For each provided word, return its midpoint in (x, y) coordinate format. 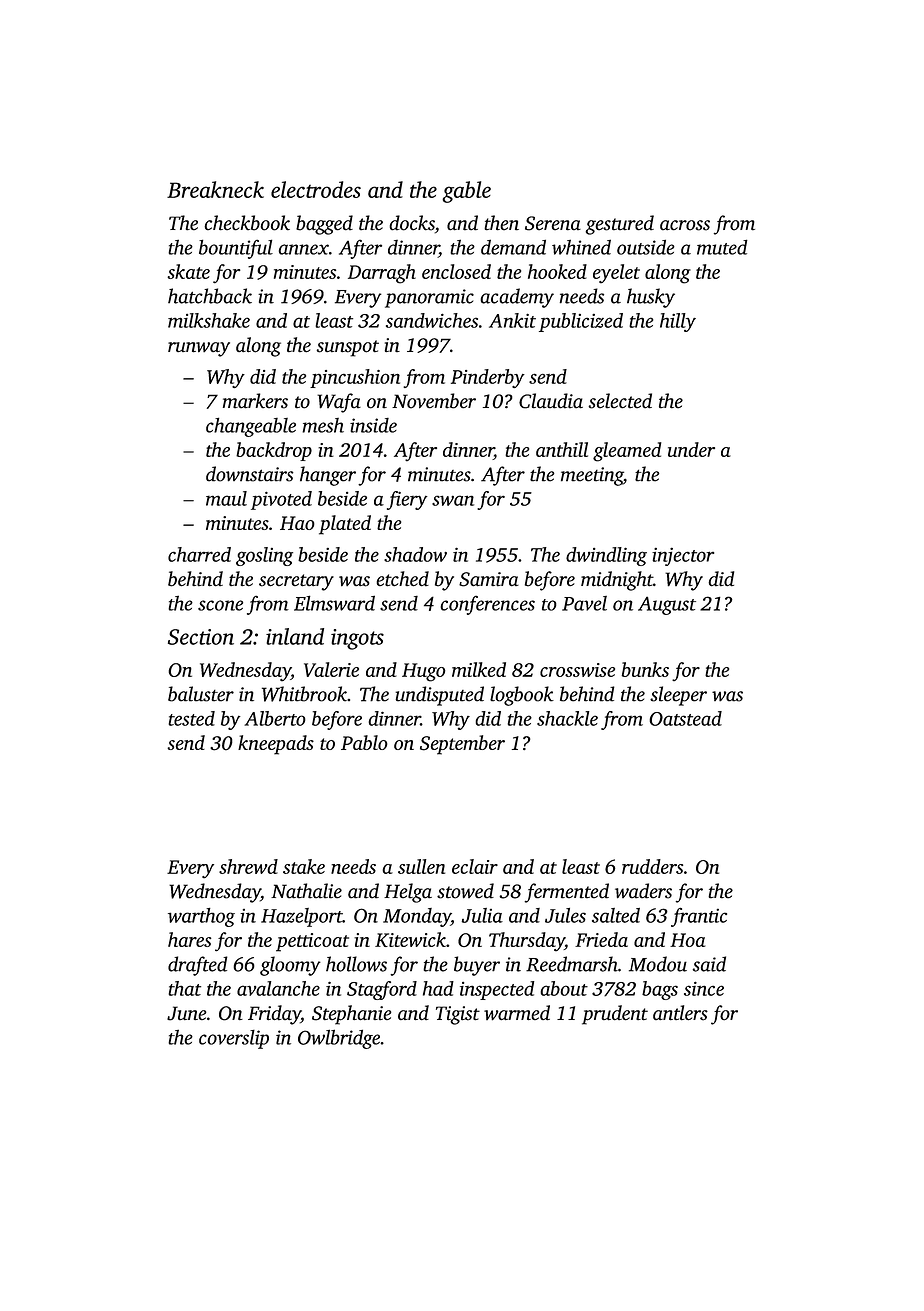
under (691, 449)
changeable (251, 427)
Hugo (423, 672)
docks (412, 223)
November (434, 401)
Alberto (275, 718)
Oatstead (685, 718)
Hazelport (302, 917)
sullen (421, 866)
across (685, 225)
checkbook (247, 223)
